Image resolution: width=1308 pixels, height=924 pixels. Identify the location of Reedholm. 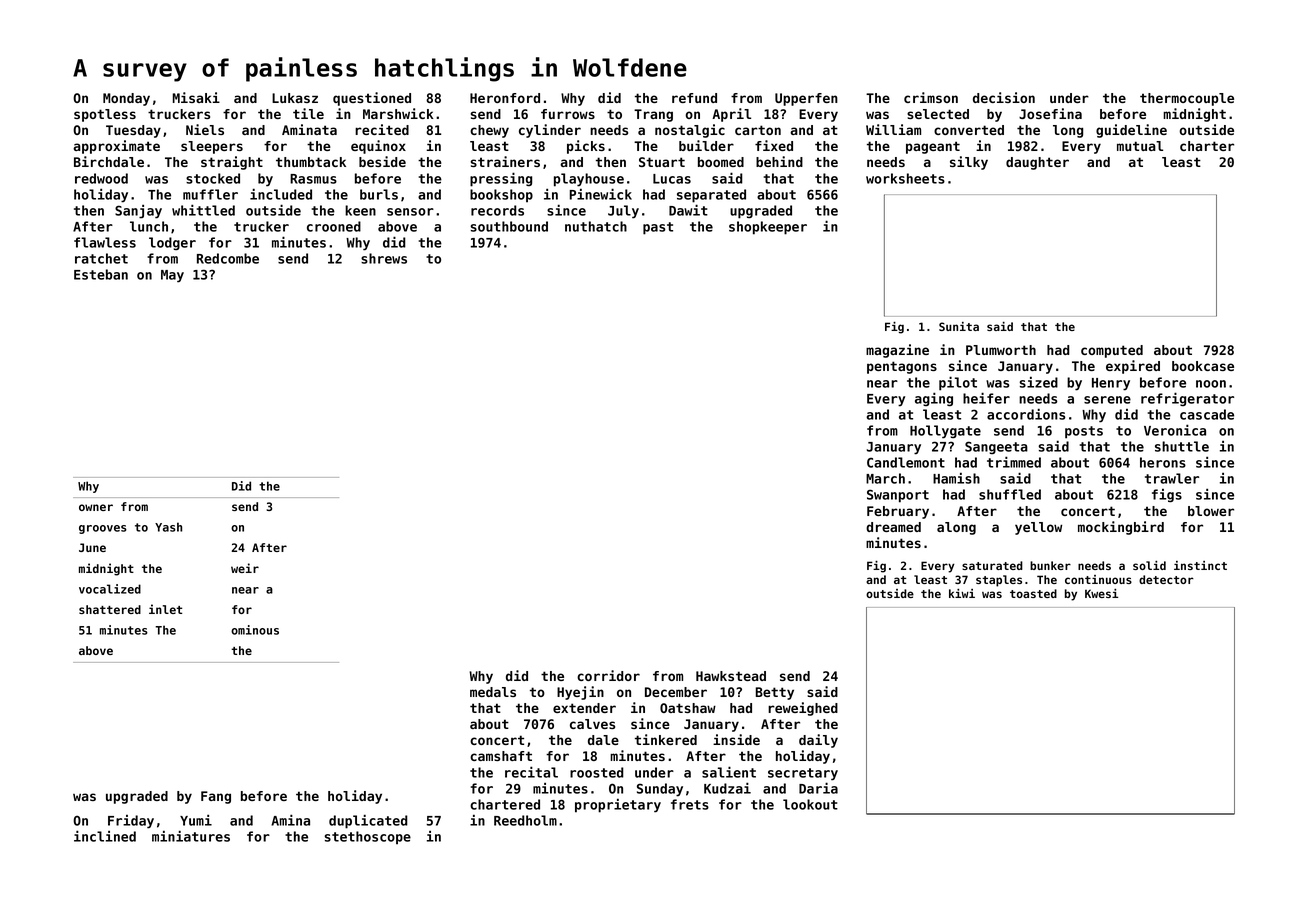
(525, 820).
